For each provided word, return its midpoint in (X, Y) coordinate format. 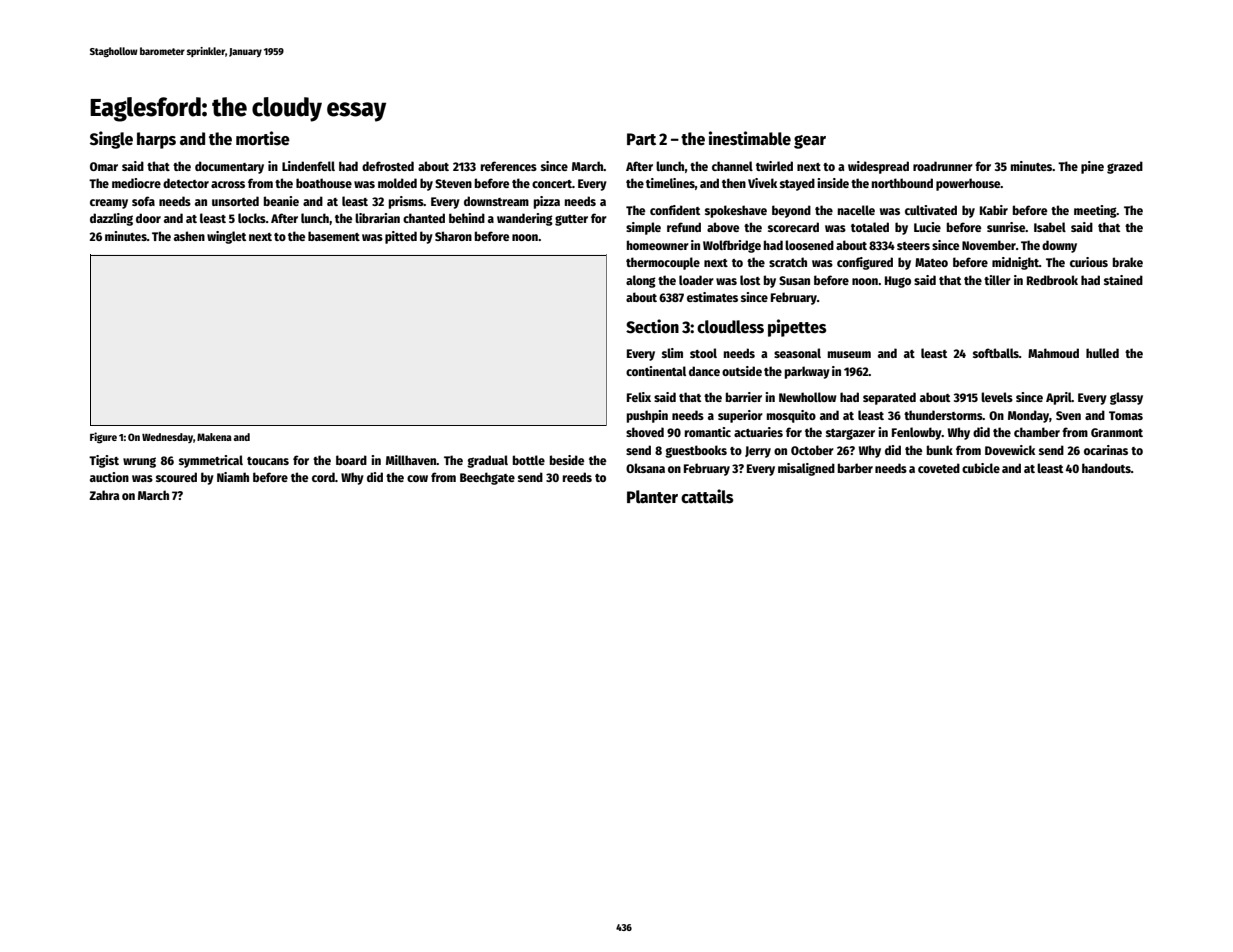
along (641, 281)
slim (672, 353)
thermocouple (663, 263)
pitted (401, 237)
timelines (670, 183)
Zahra (104, 495)
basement (334, 236)
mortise (263, 138)
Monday (1028, 416)
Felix (639, 397)
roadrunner (943, 166)
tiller (997, 280)
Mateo (931, 262)
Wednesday (167, 438)
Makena (214, 437)
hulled (1102, 353)
